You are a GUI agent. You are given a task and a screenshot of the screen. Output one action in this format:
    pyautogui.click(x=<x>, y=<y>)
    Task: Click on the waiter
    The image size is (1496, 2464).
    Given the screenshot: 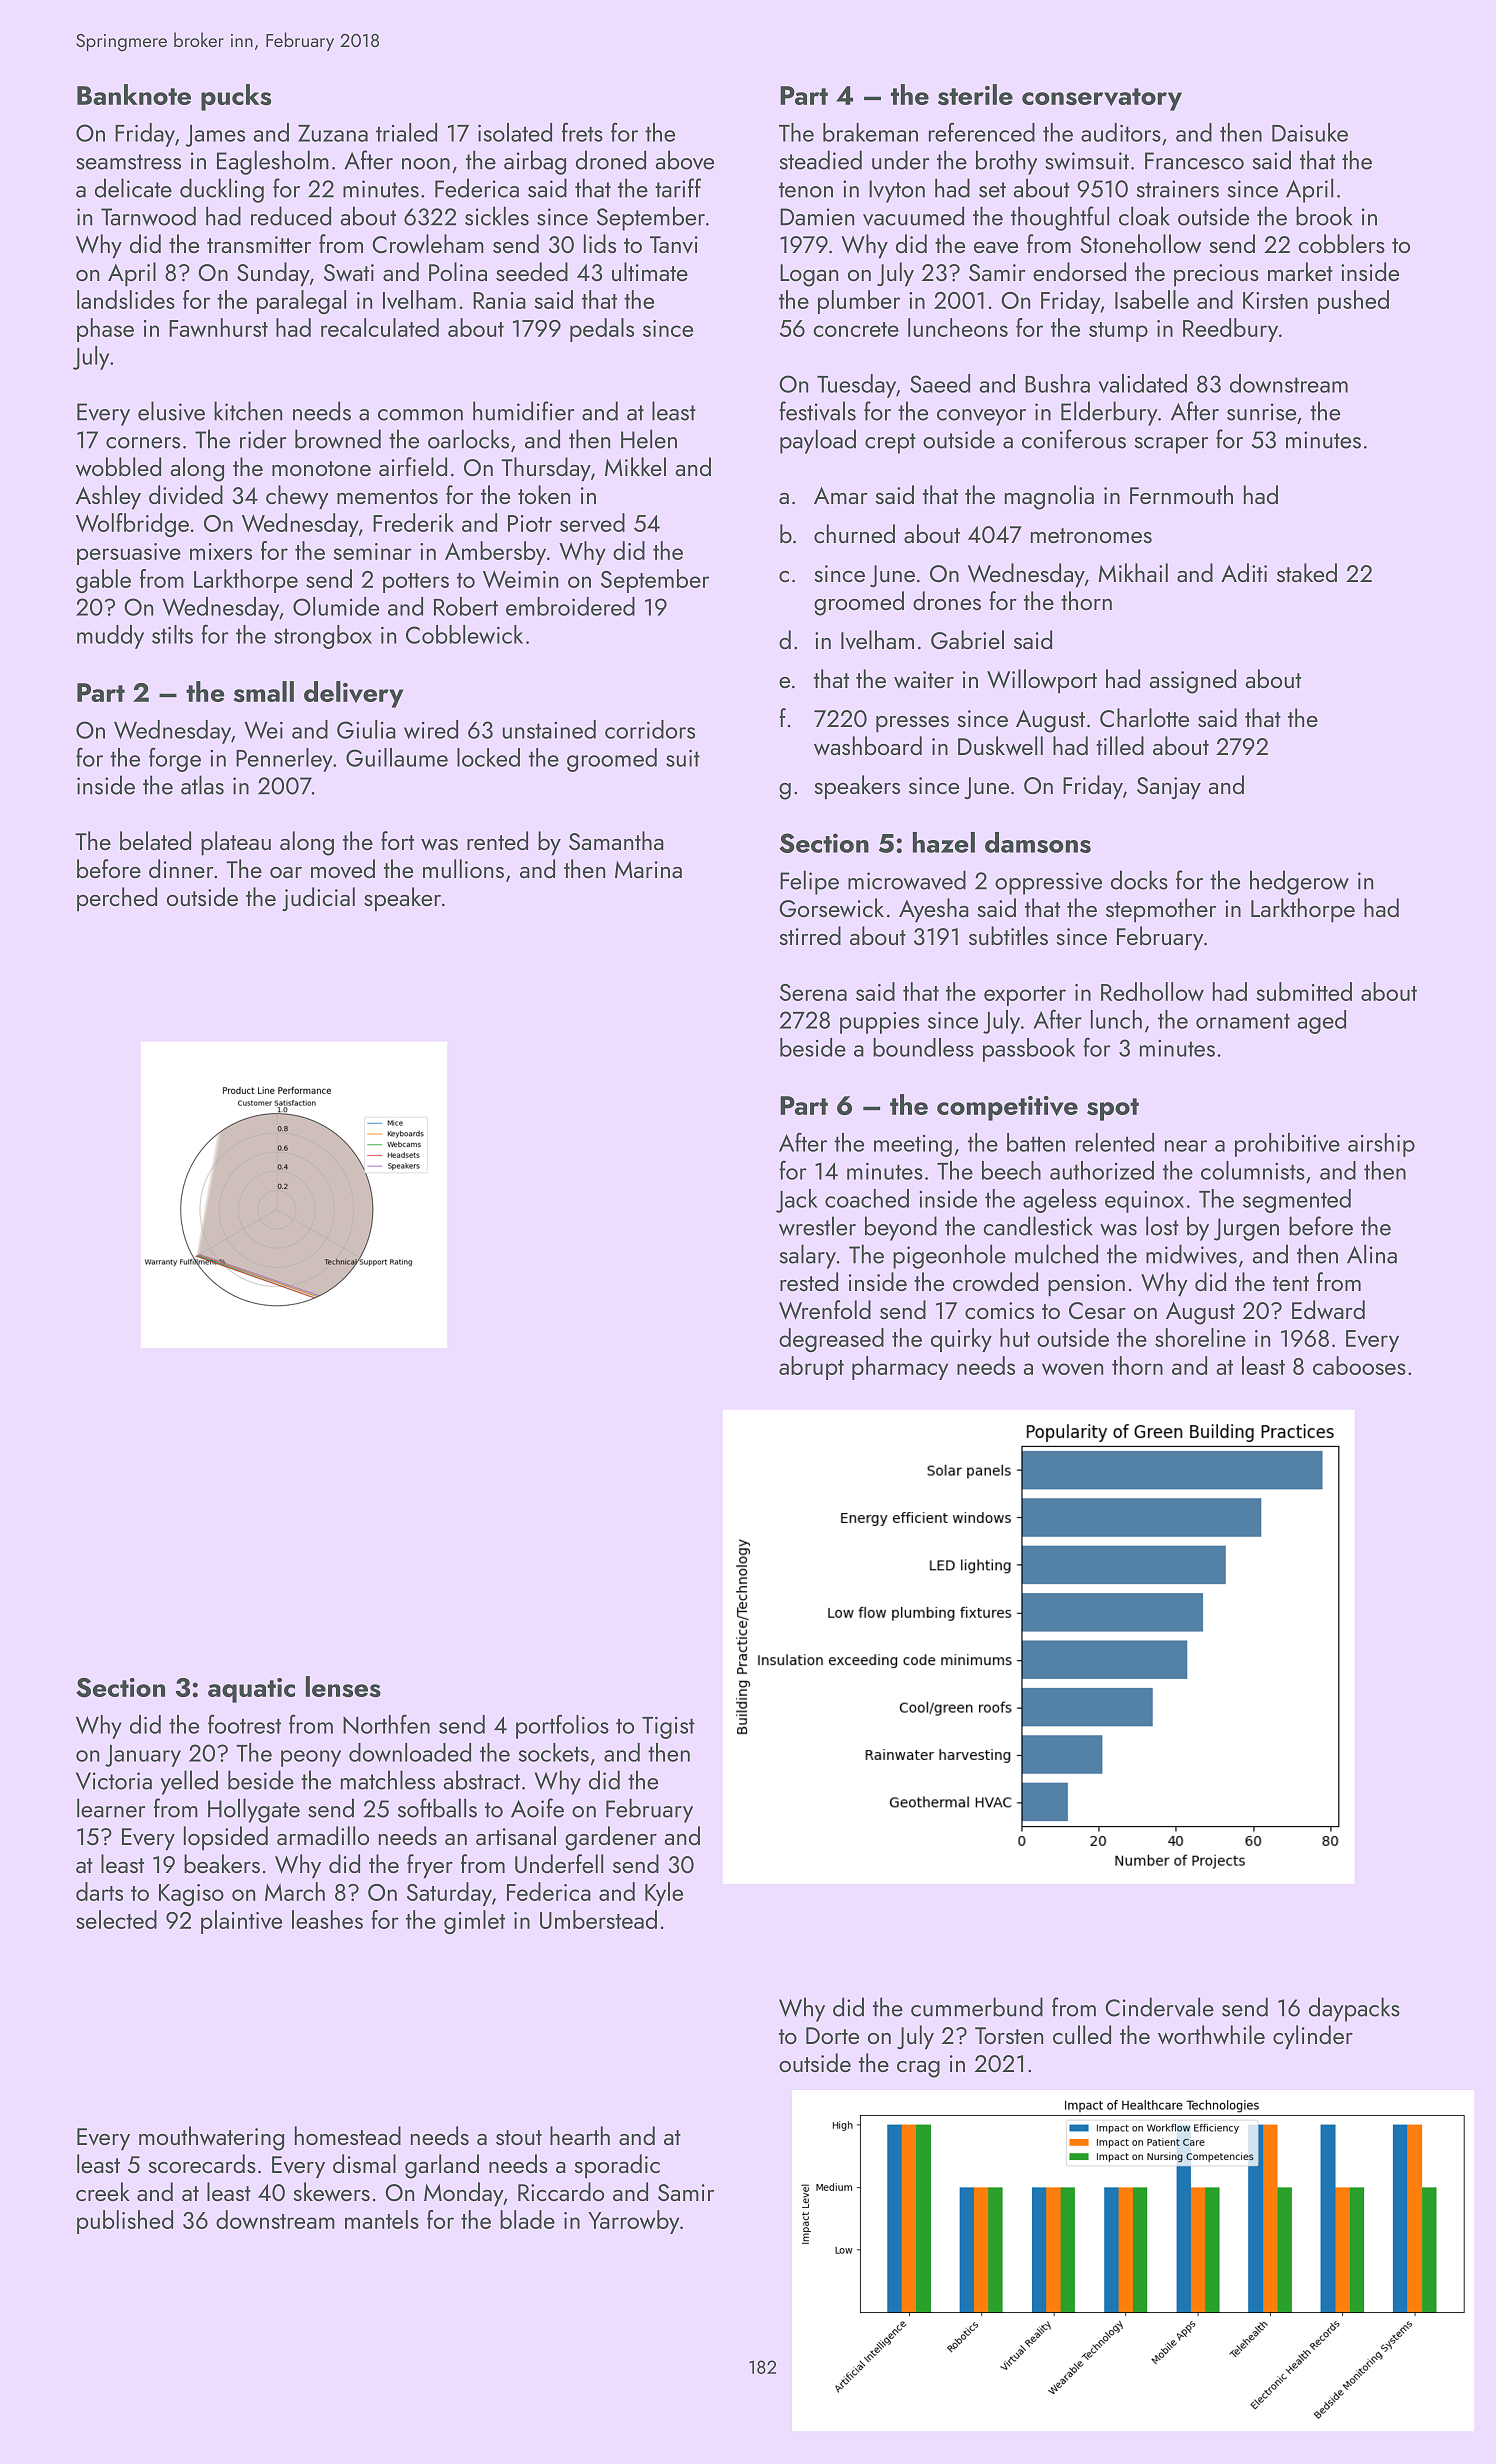 What is the action you would take?
    pyautogui.click(x=924, y=680)
